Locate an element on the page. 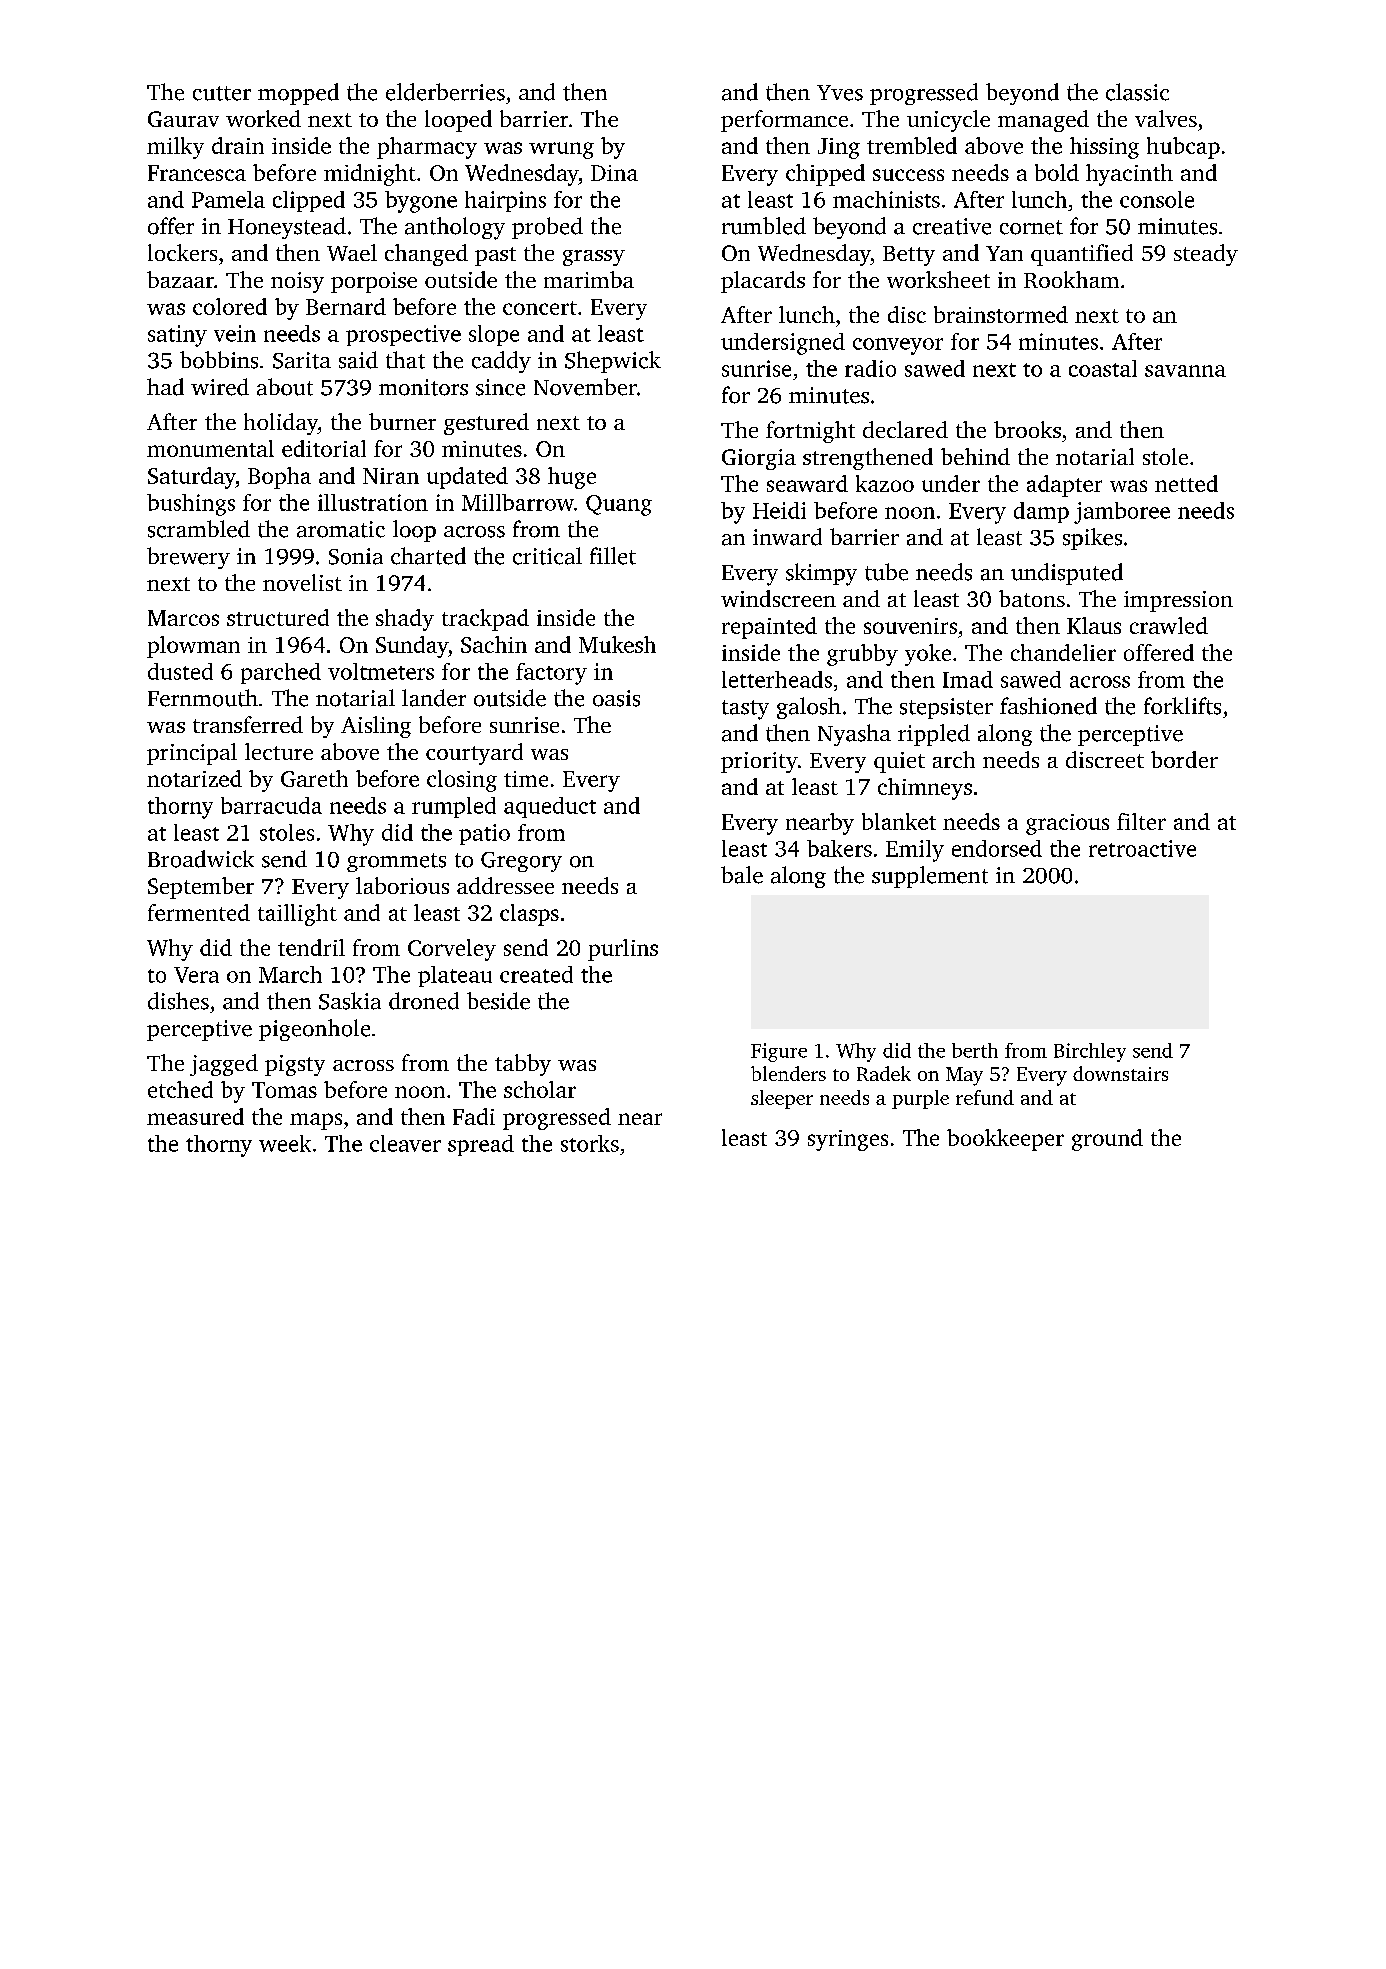  valves is located at coordinates (1166, 118).
